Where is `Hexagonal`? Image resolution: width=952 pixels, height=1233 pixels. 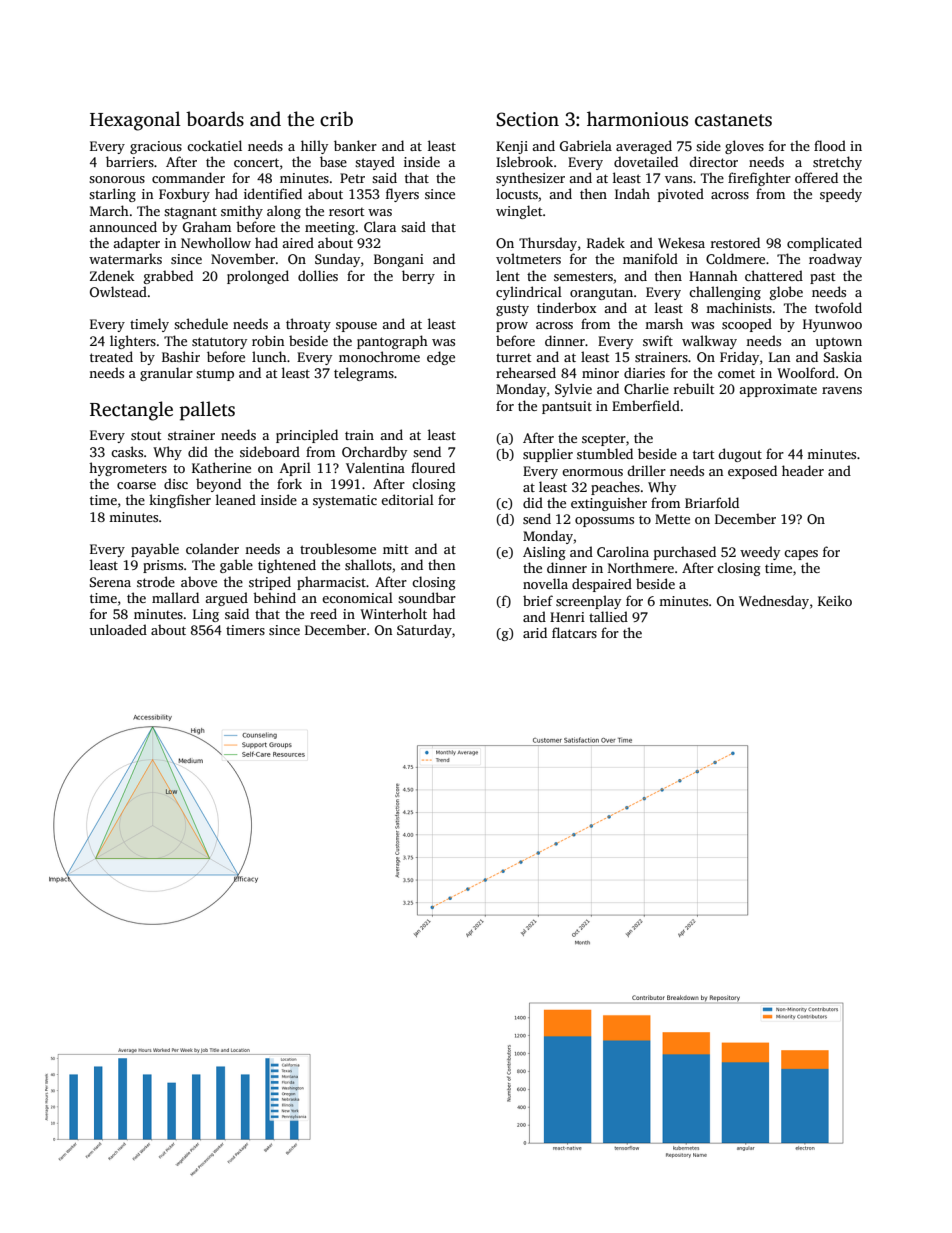 Hexagonal is located at coordinates (135, 121).
